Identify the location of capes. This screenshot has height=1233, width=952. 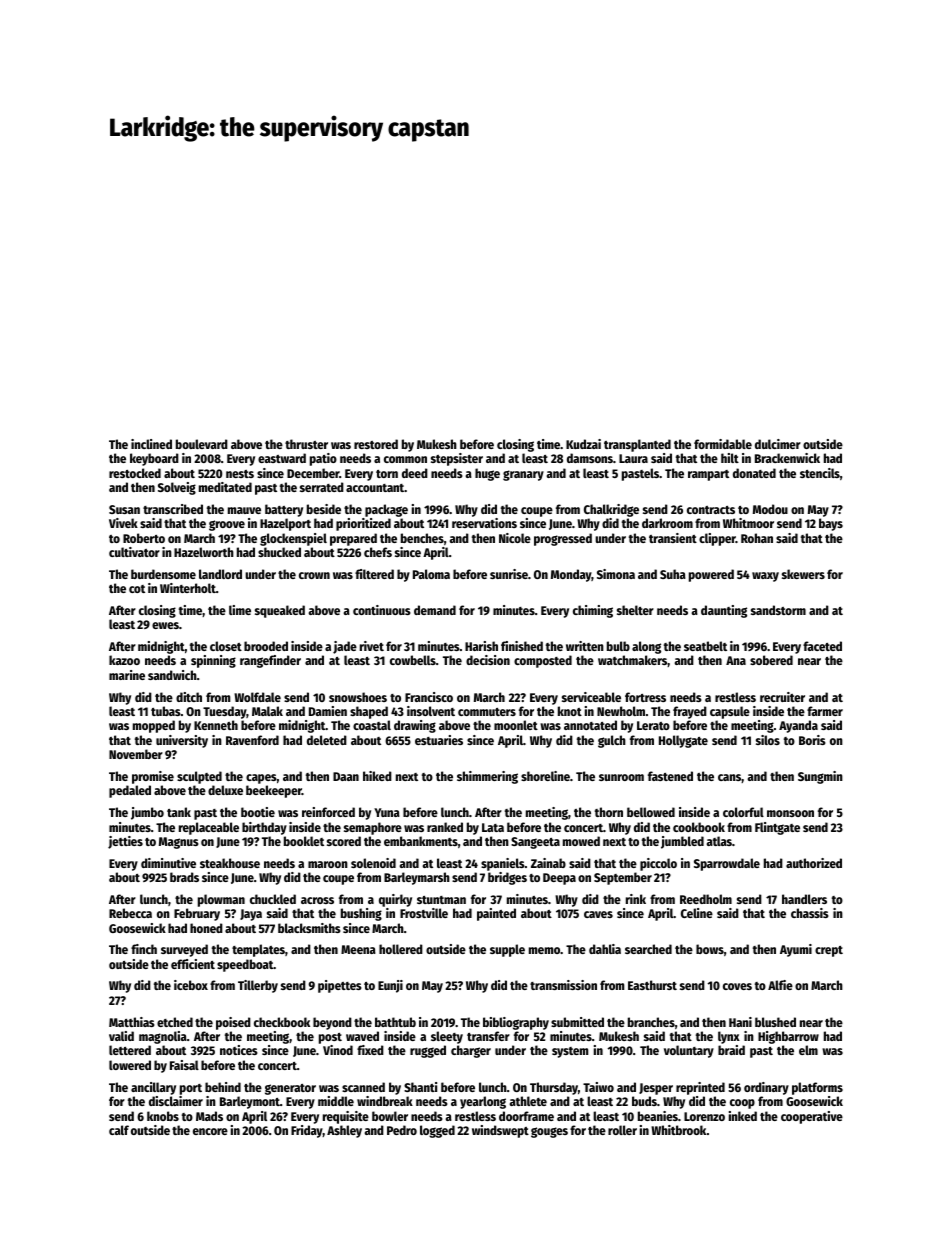
(261, 779).
